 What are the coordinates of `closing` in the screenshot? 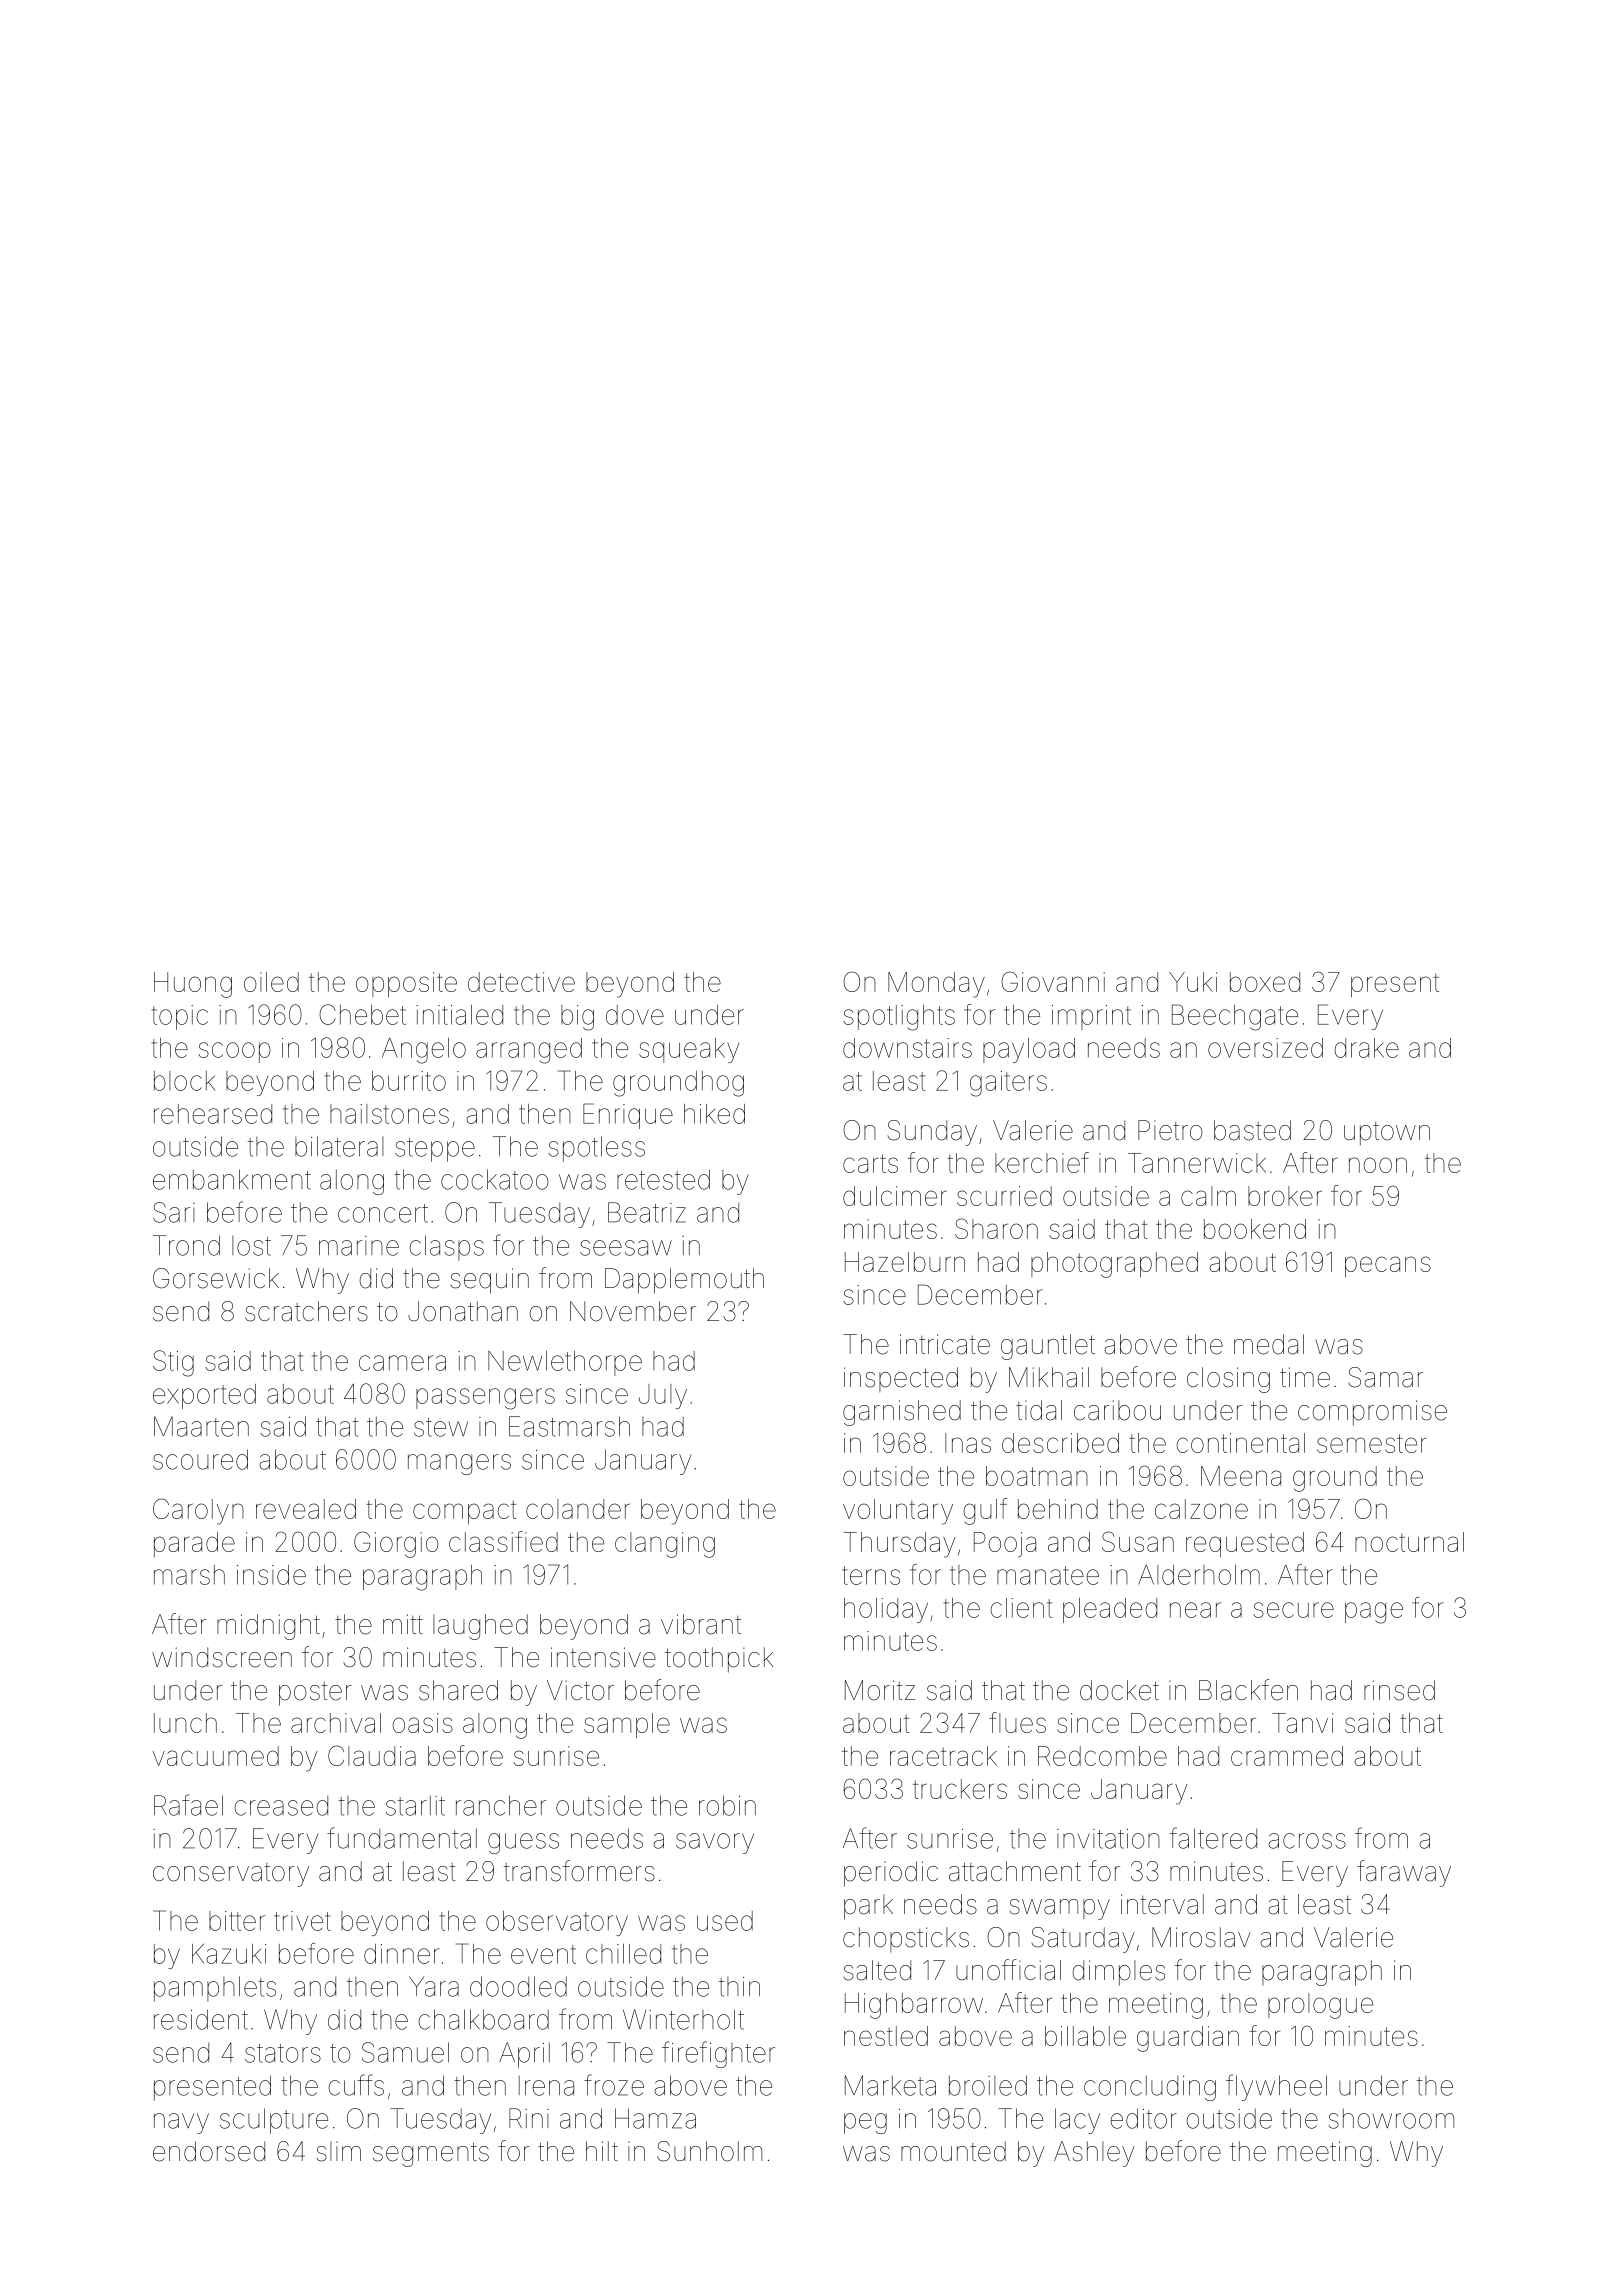 It's located at (1228, 1380).
